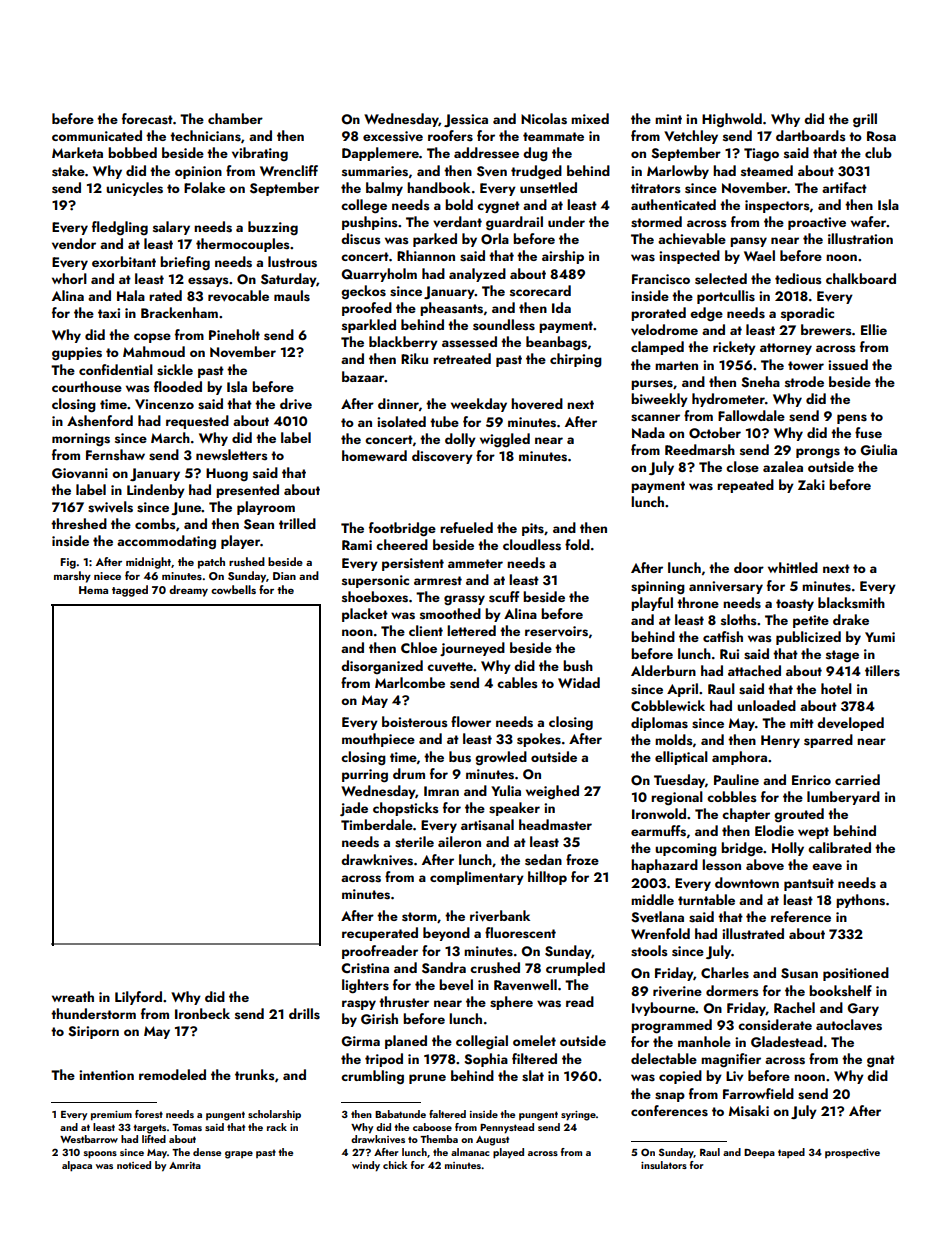  What do you see at coordinates (378, 740) in the page?
I see `mouthpiece` at bounding box center [378, 740].
